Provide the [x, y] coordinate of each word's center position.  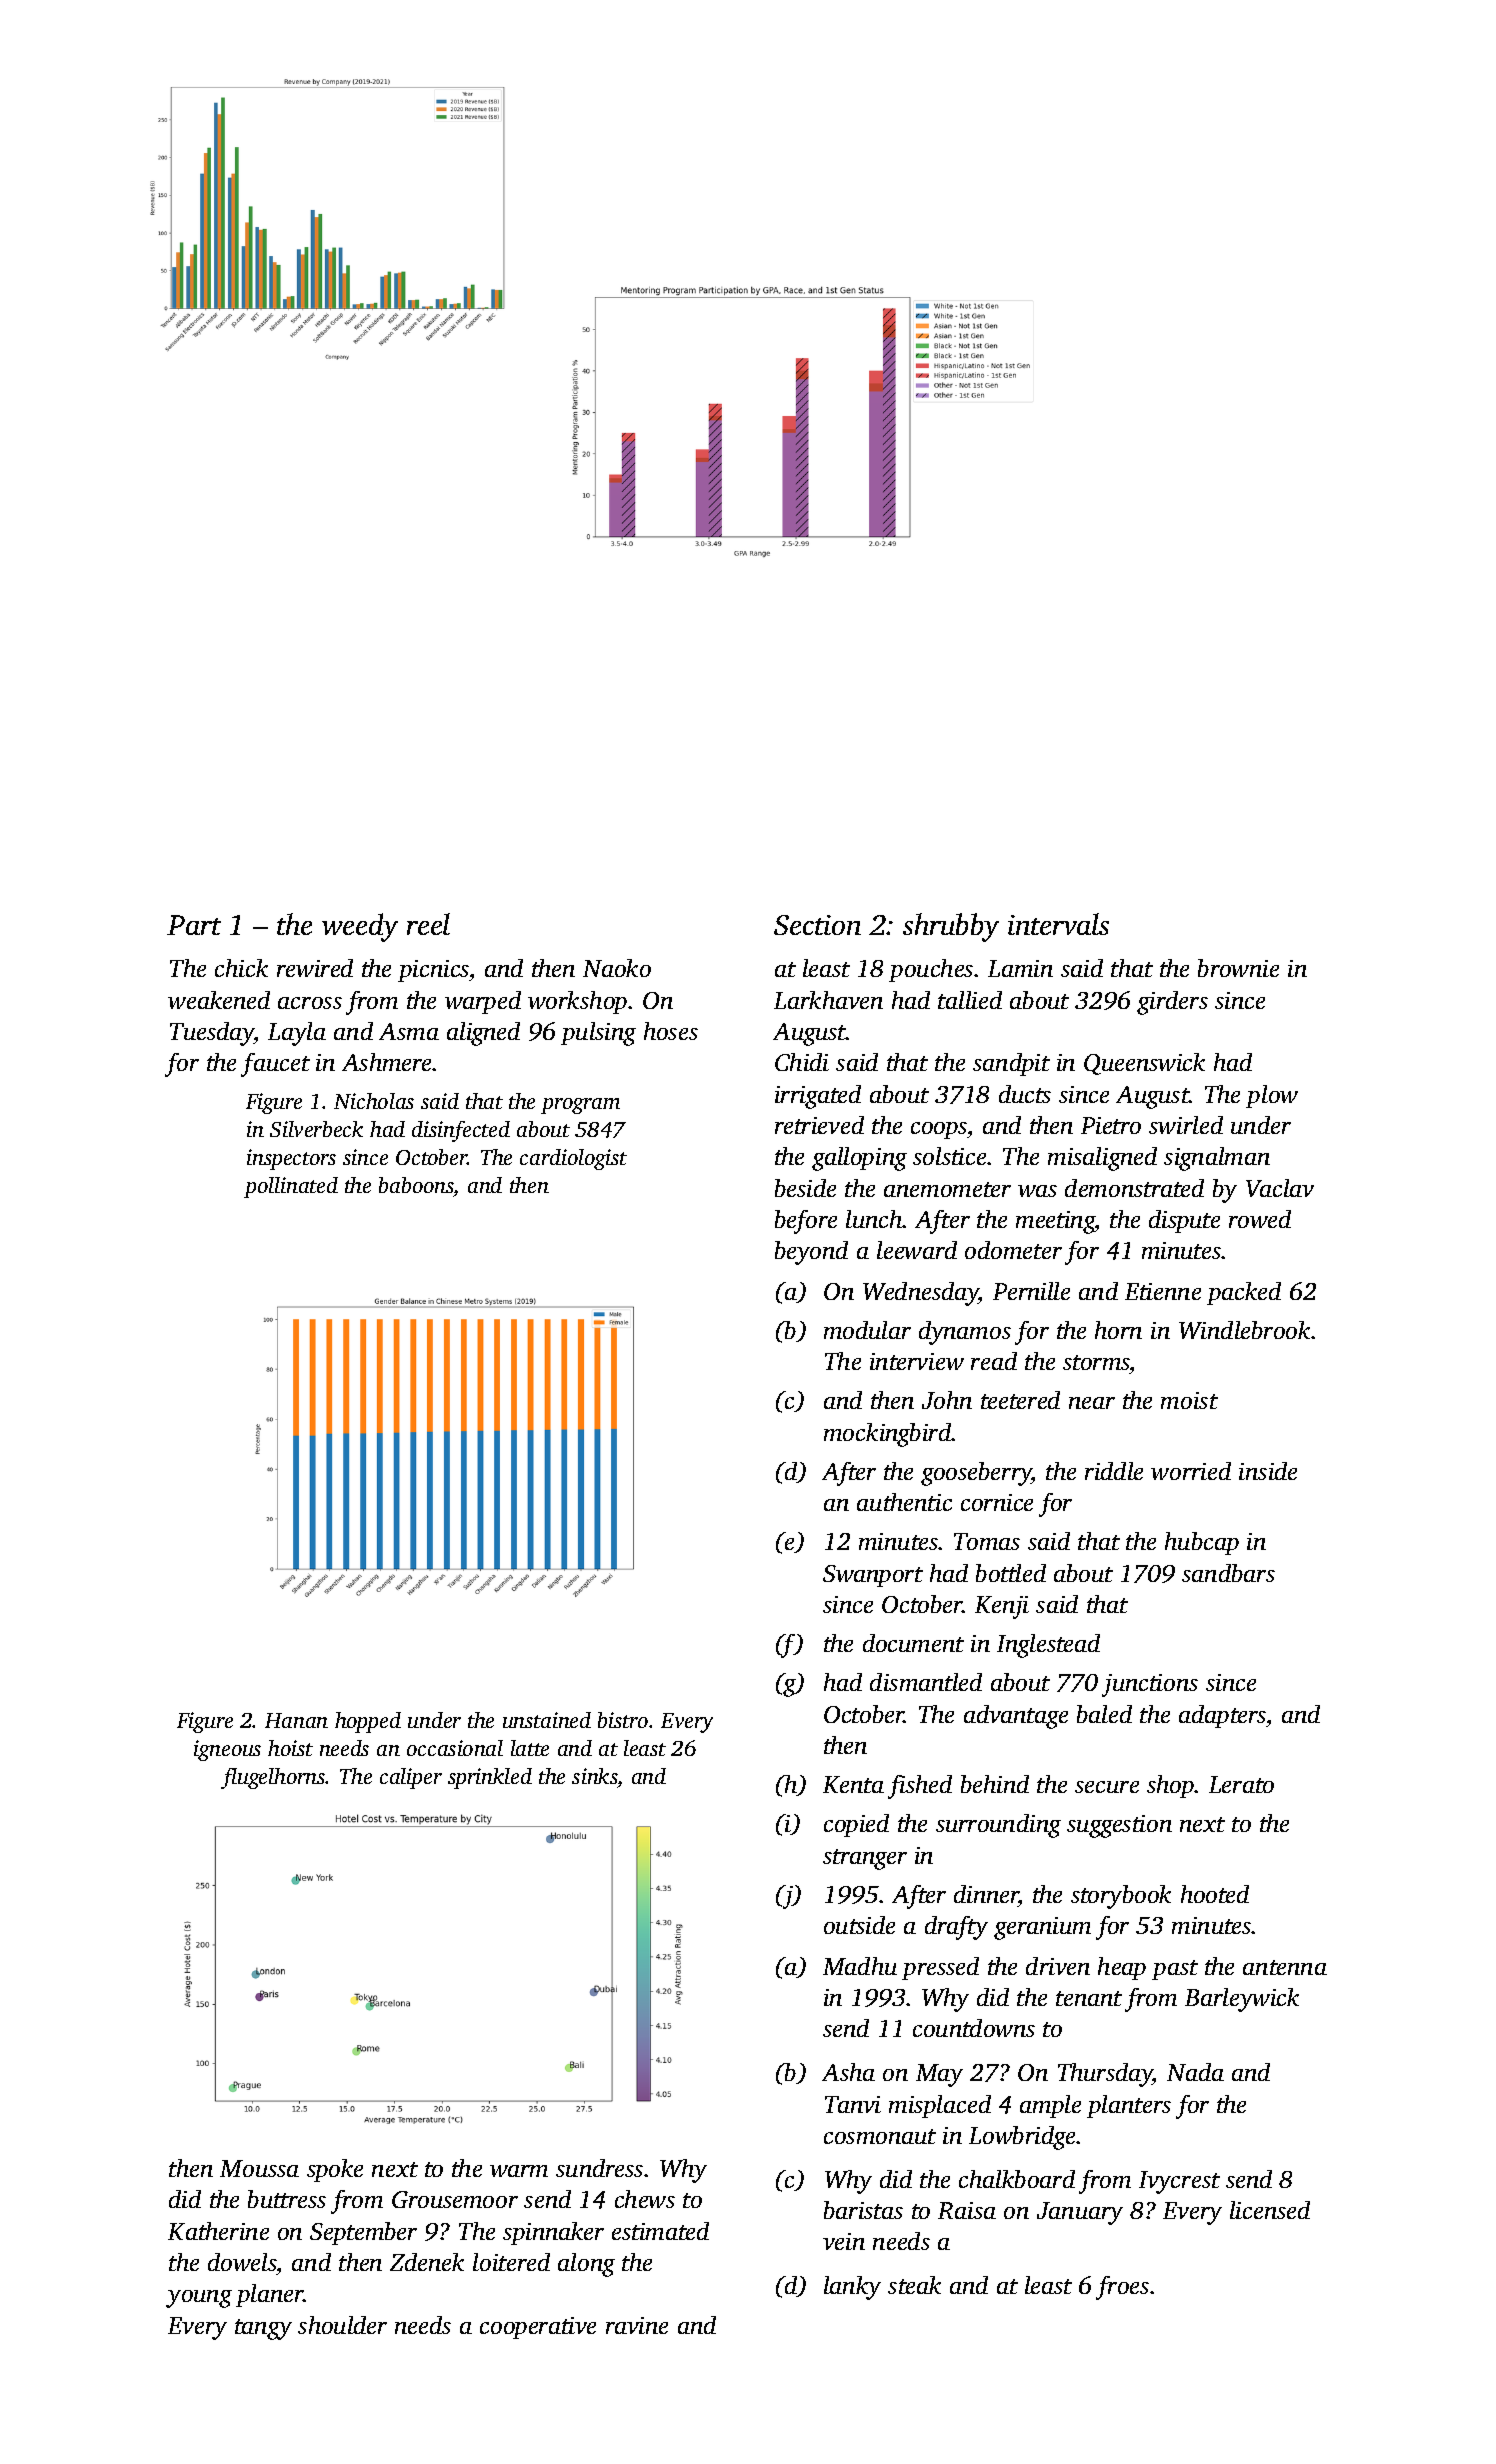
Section [817, 925]
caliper [411, 1778]
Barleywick [1242, 2000]
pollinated [291, 1187]
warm [519, 2171]
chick [241, 968]
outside [859, 1925]
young [199, 2299]
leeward [917, 1250]
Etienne [1163, 1291]
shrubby [951, 927]
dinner [986, 1894]
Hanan [296, 1720]
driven [1058, 1966]
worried [1191, 1471]
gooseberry [976, 1474]
